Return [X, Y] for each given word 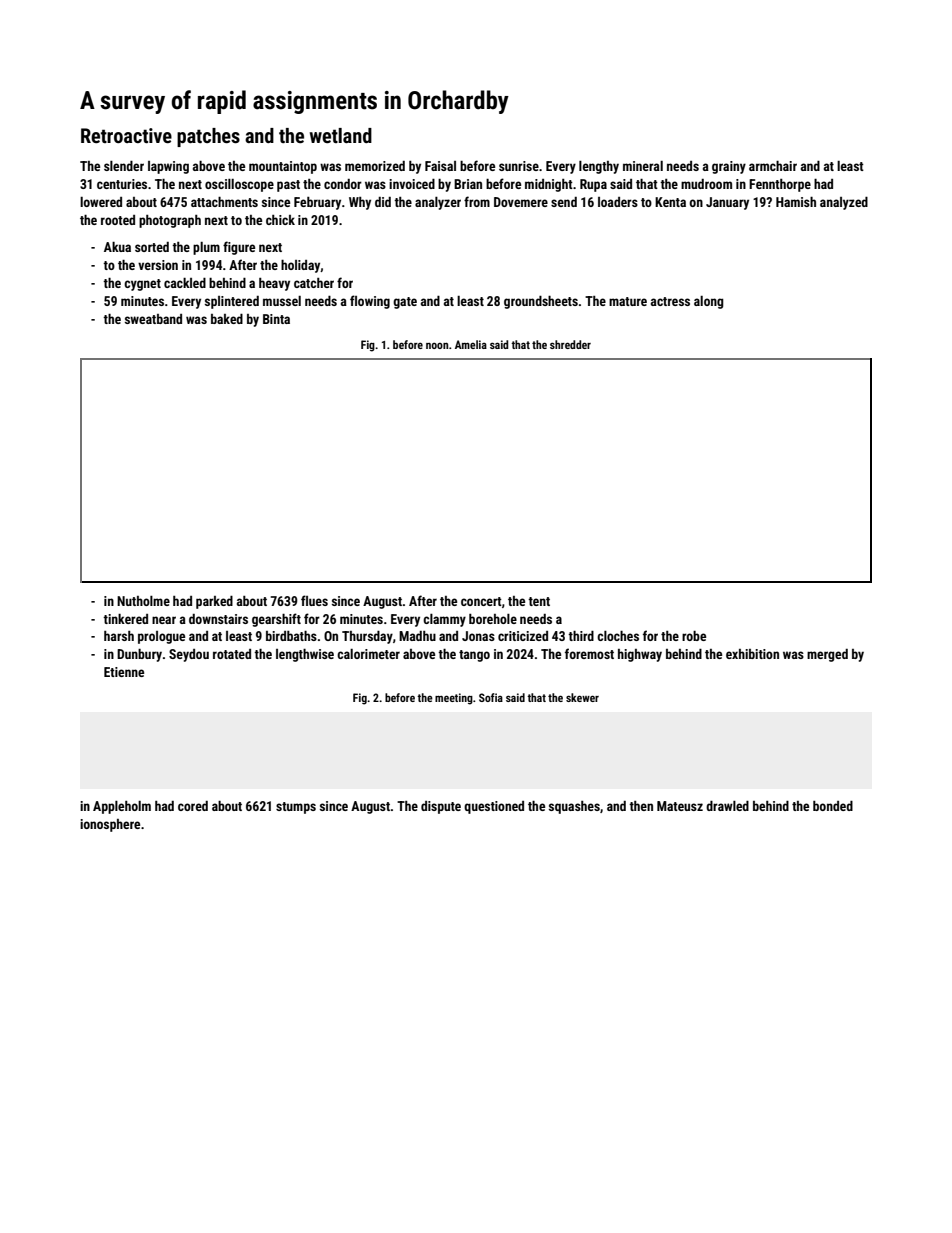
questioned [494, 807]
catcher [314, 283]
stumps [296, 808]
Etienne [124, 672]
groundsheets [541, 302]
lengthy [599, 167]
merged [827, 655]
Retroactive [126, 135]
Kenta [670, 202]
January [727, 203]
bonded [833, 806]
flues [314, 600]
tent [539, 601]
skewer [582, 697]
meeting [454, 699]
